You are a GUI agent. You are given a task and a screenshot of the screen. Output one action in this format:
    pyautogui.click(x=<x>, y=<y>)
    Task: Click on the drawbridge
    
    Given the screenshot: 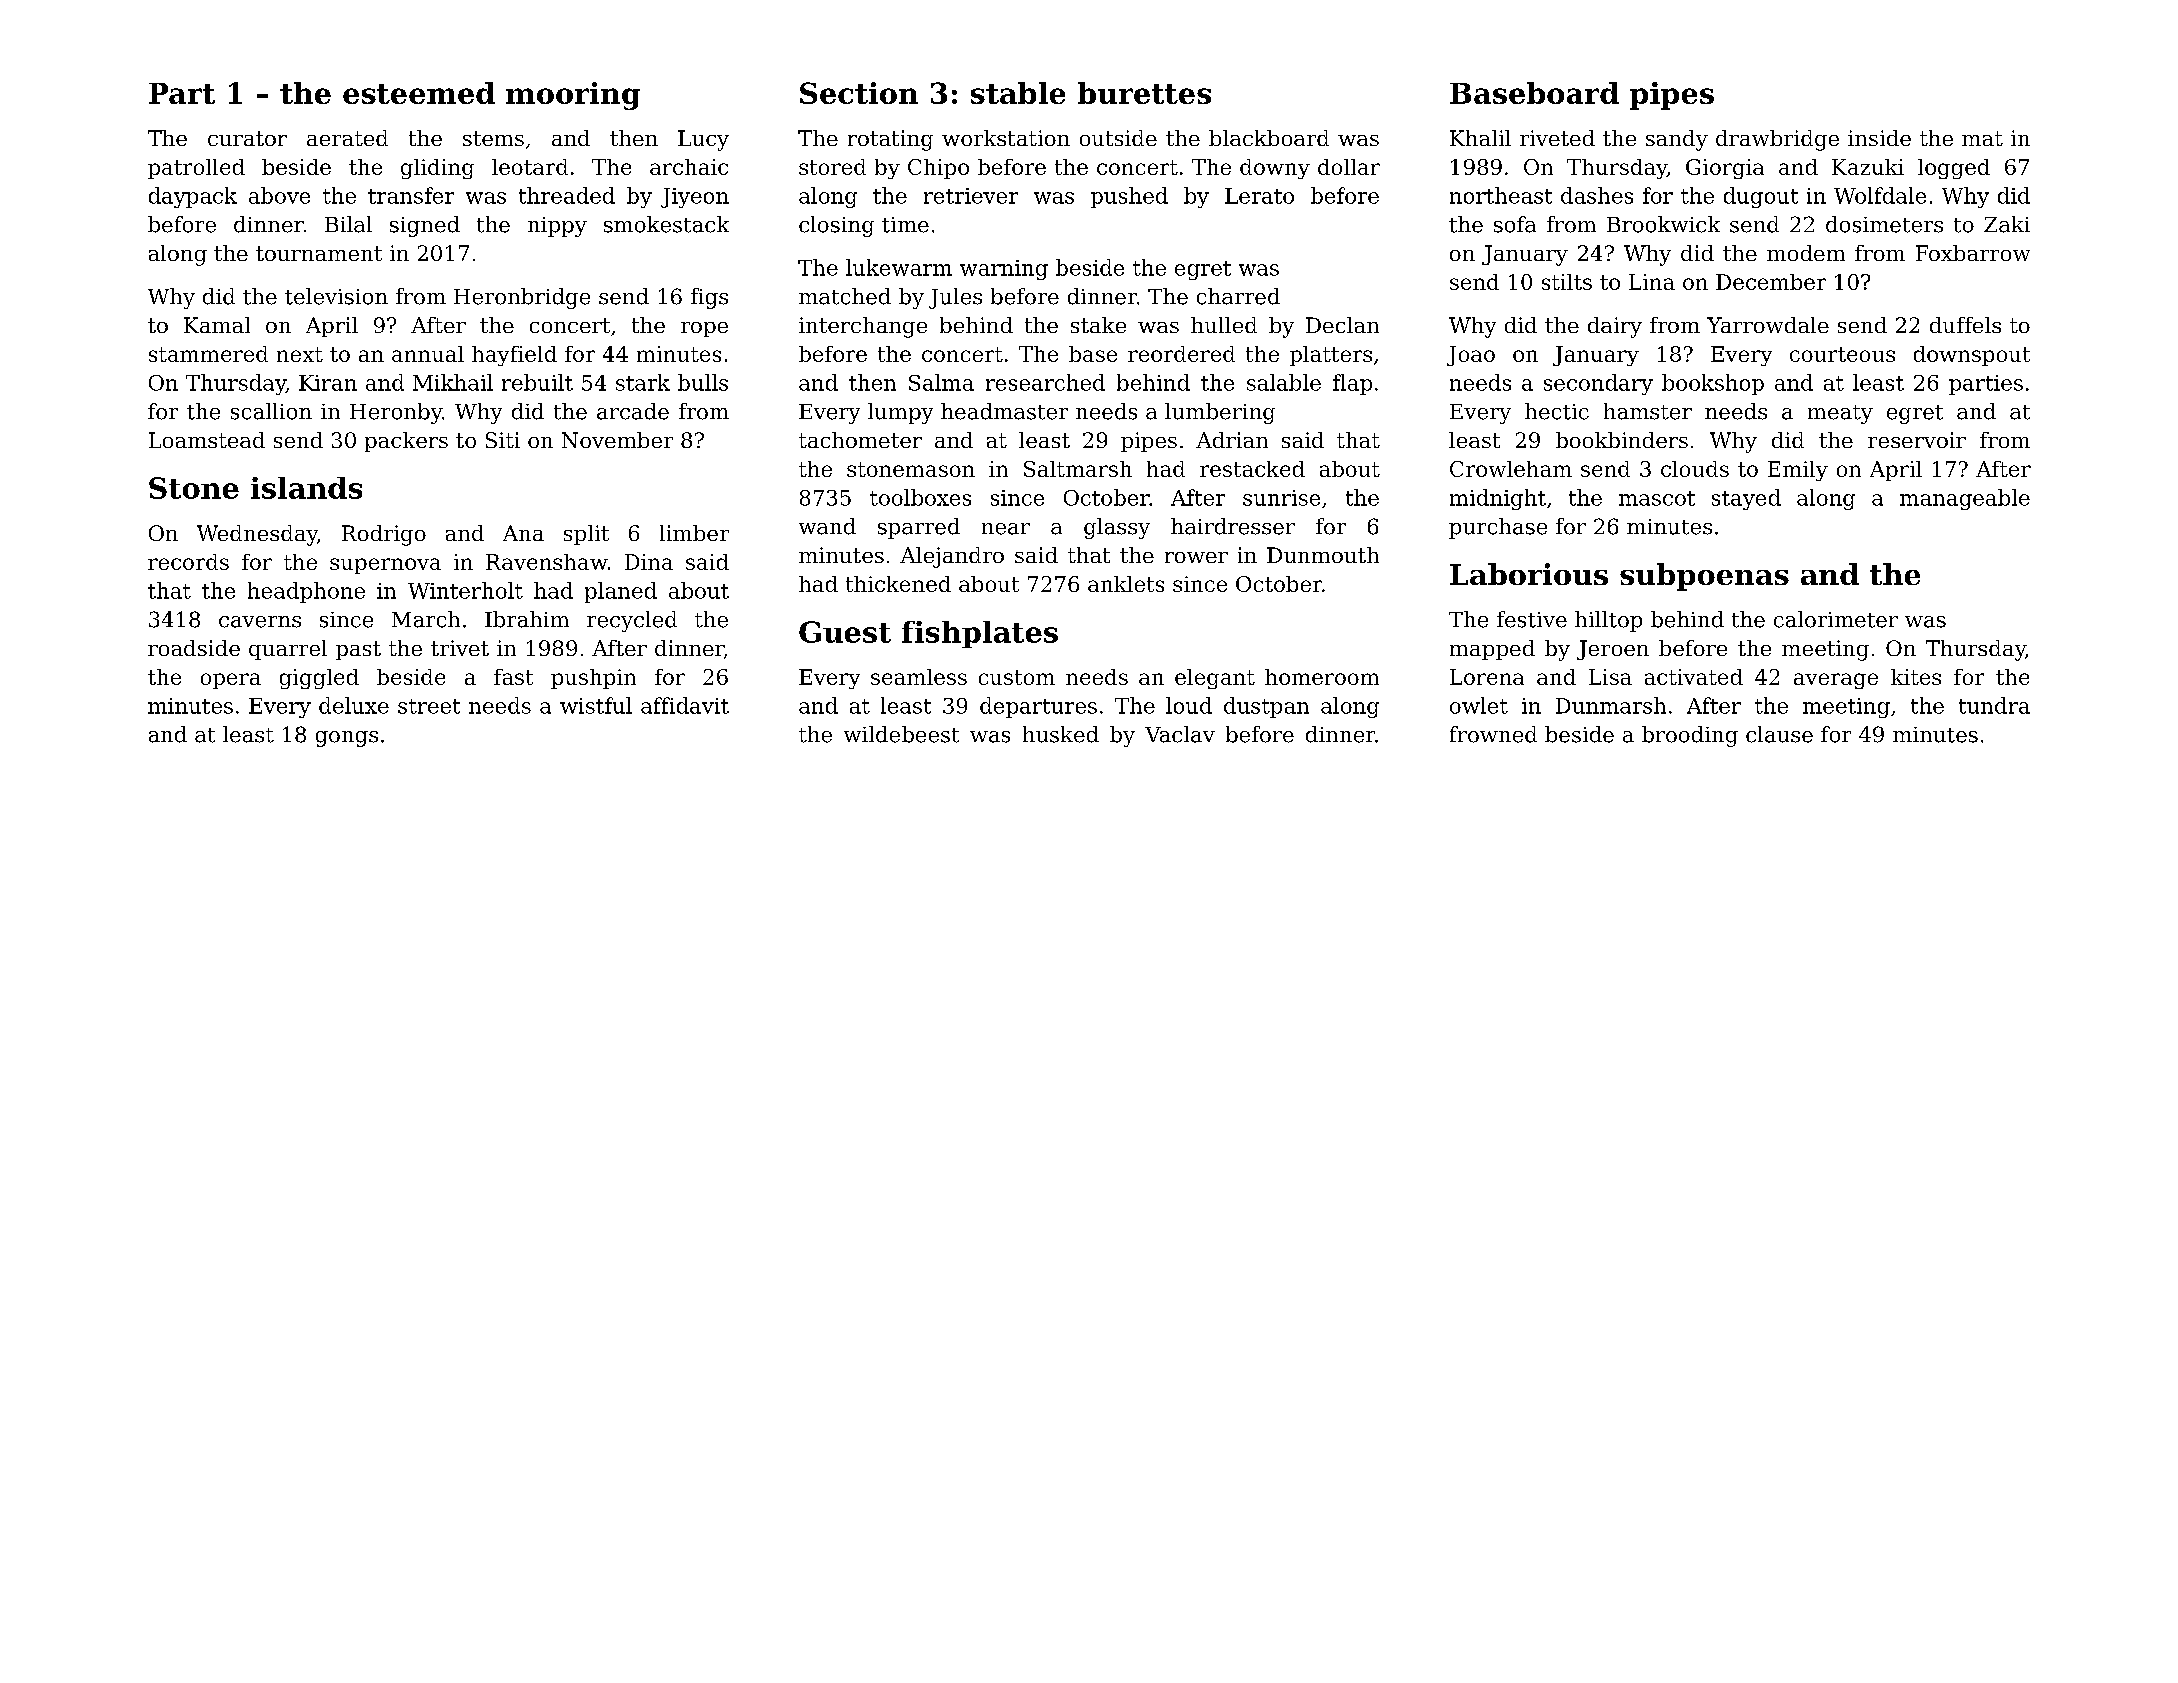 What is the action you would take?
    pyautogui.click(x=1777, y=140)
